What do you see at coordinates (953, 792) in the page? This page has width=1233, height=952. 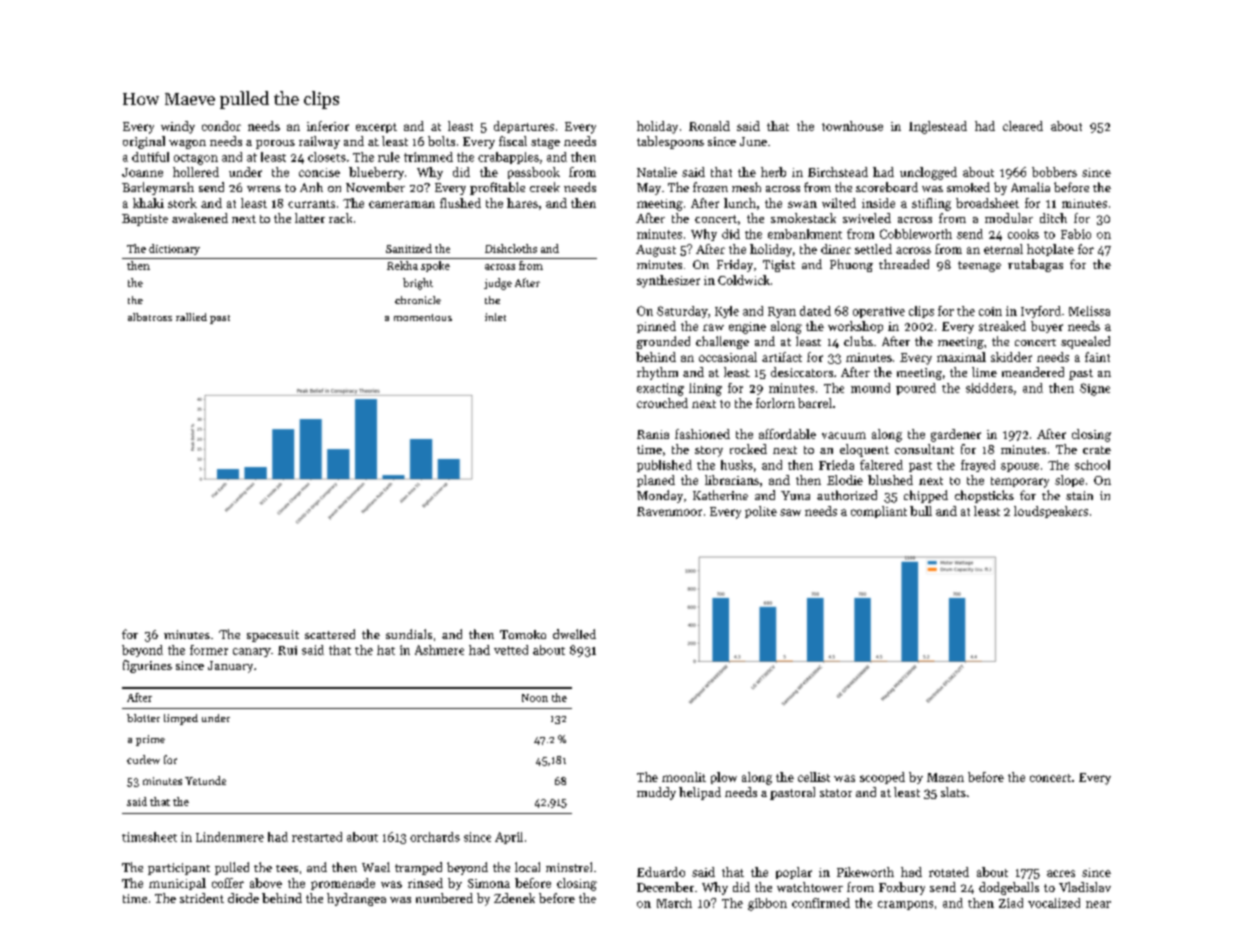 I see `slats` at bounding box center [953, 792].
